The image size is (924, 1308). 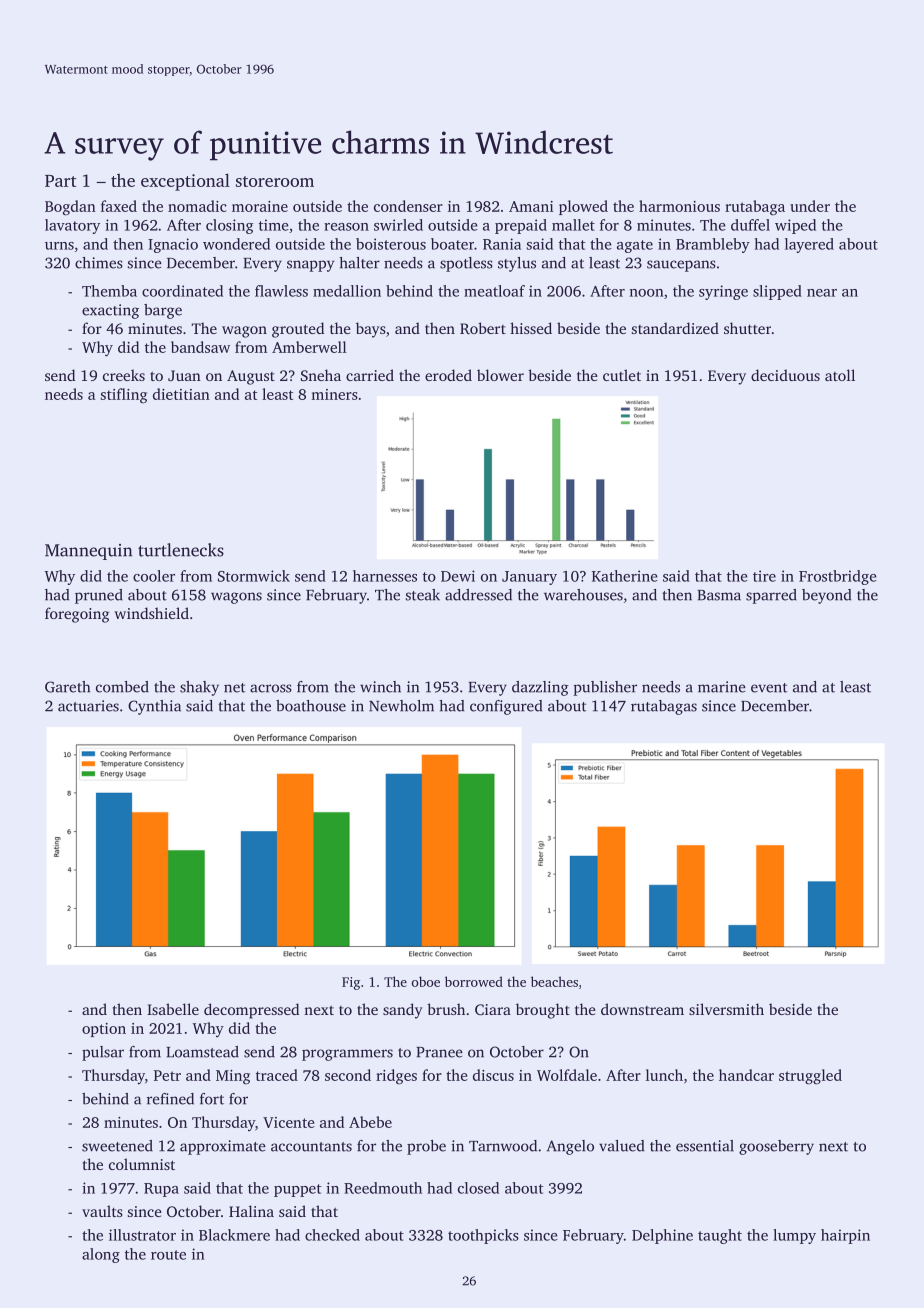 I want to click on Amani, so click(x=531, y=206).
